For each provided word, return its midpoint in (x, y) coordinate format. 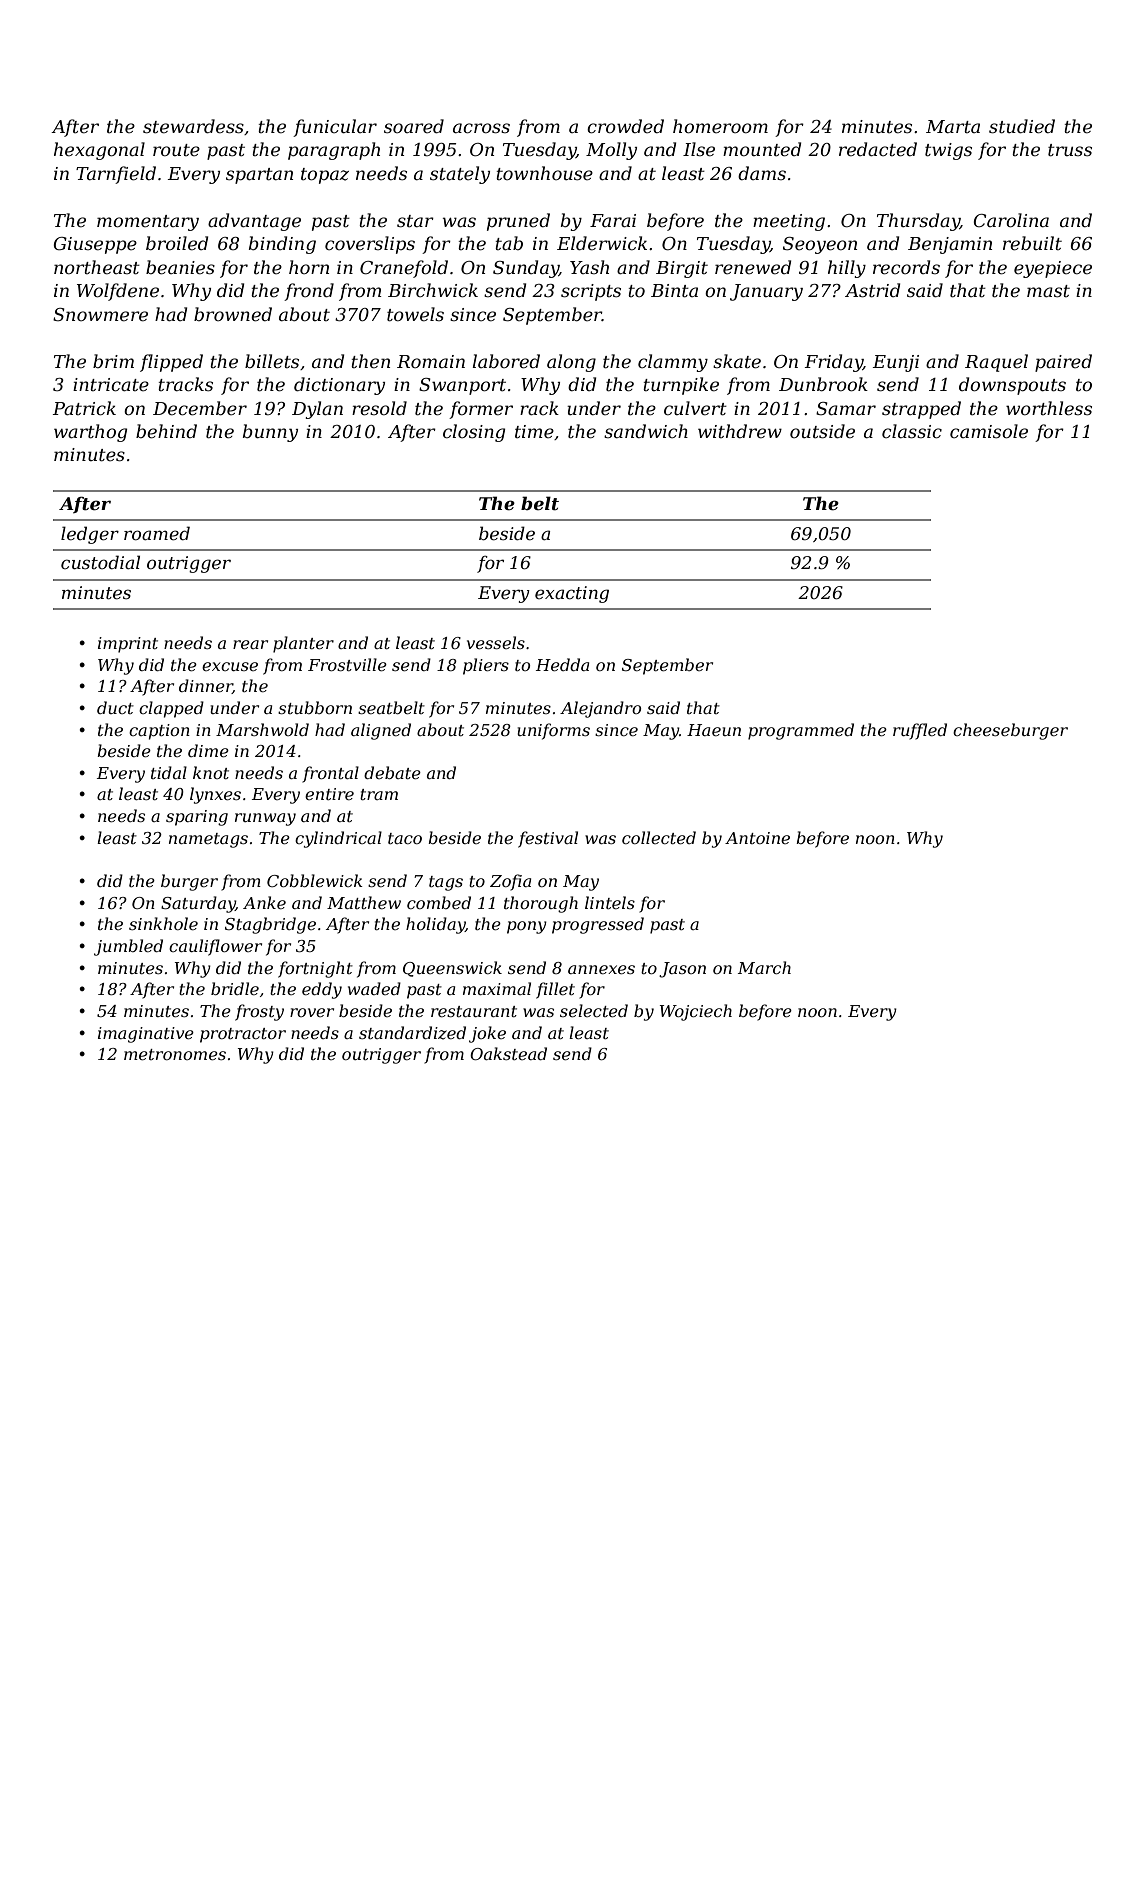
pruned (518, 222)
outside (822, 431)
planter (303, 644)
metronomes (175, 1054)
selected (594, 1010)
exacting (572, 594)
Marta (953, 126)
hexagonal (99, 151)
